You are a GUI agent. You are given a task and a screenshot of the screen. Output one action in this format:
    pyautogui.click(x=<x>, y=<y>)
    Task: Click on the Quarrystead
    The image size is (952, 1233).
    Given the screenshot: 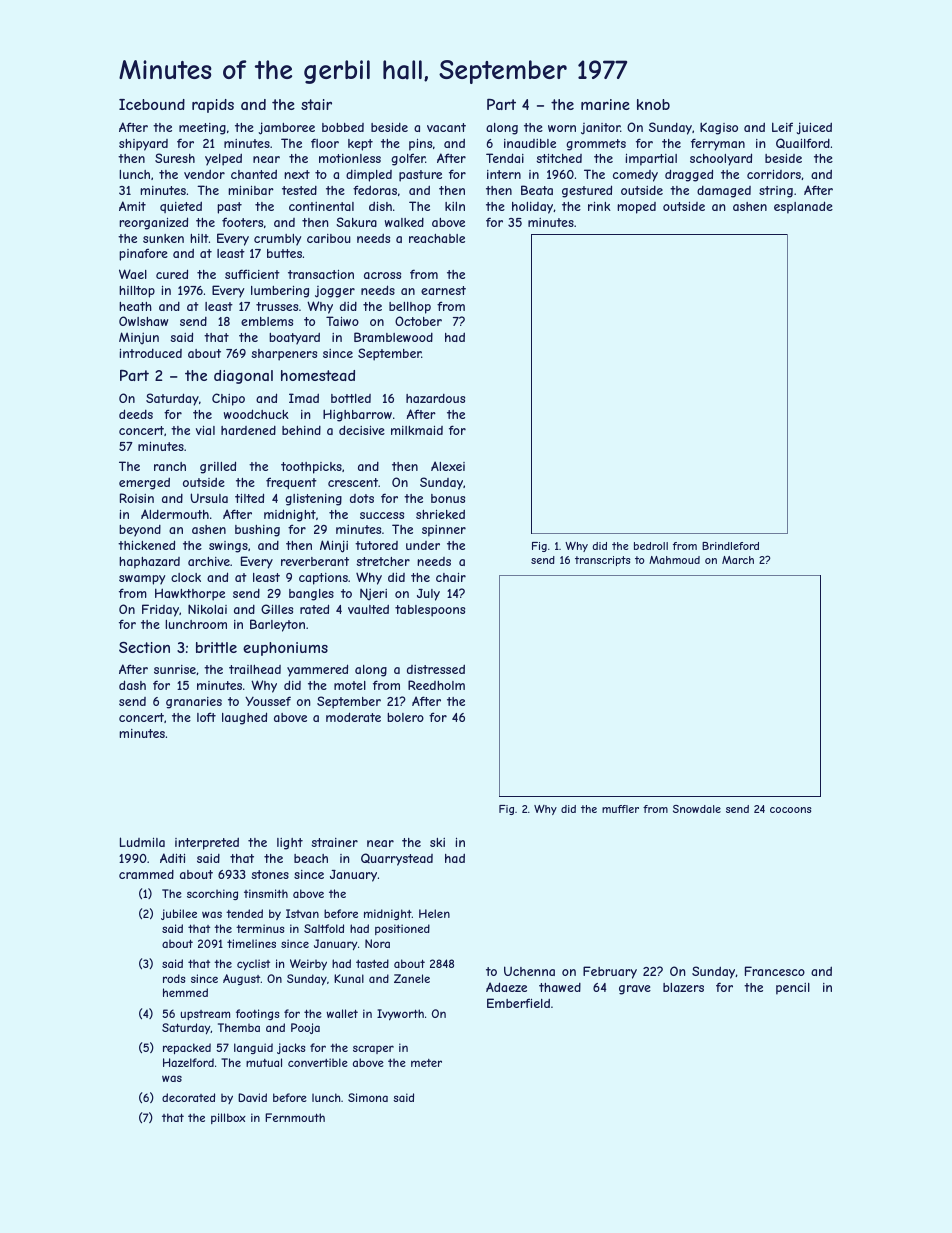 What is the action you would take?
    pyautogui.click(x=397, y=859)
